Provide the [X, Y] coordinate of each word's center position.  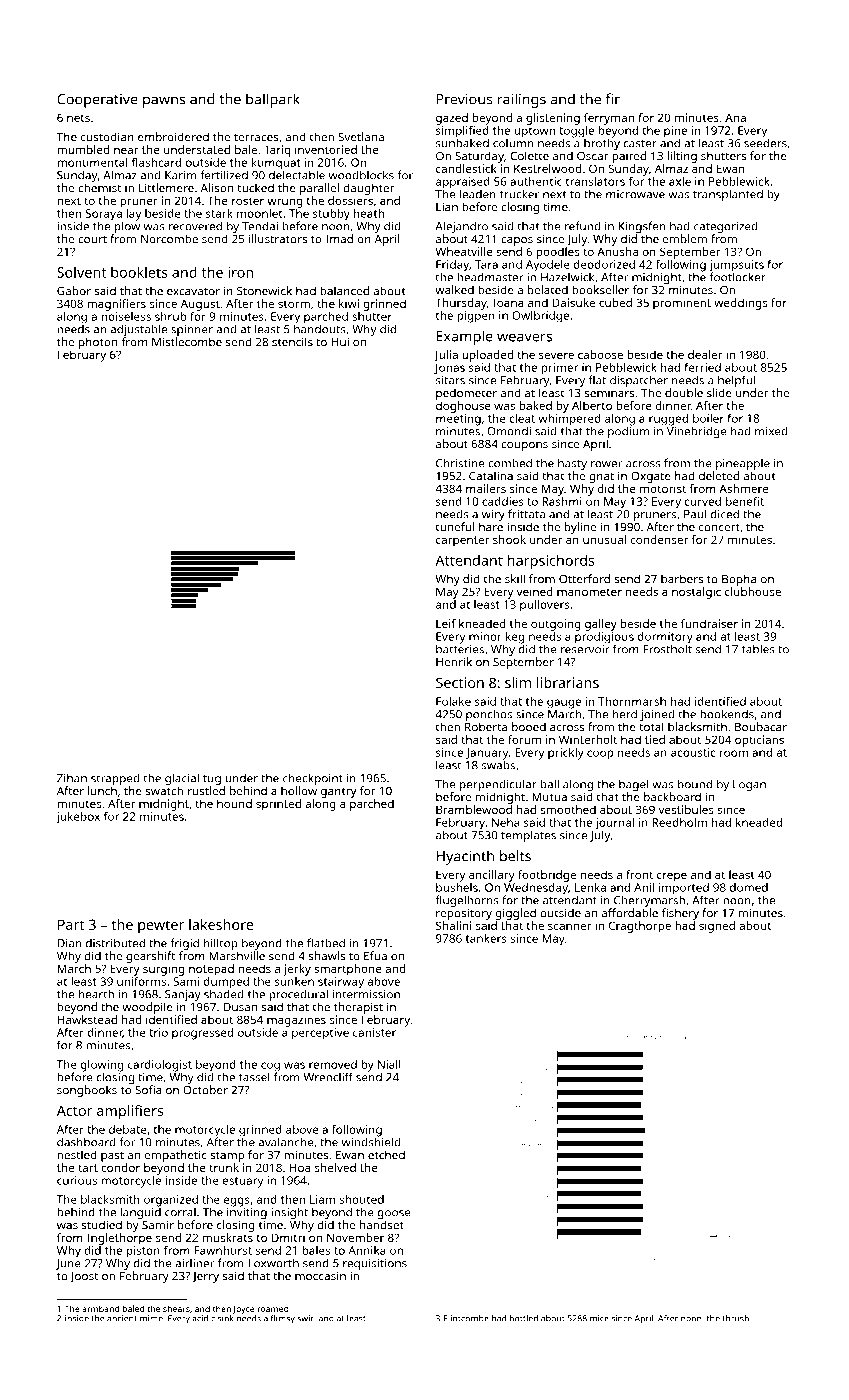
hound [234, 803]
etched [386, 1154]
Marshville [237, 955]
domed [749, 887]
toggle [576, 132]
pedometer [466, 394]
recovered [195, 226]
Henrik [454, 661]
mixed [771, 431]
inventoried [326, 149]
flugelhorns [467, 901]
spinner [192, 330]
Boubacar [761, 727]
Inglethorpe [120, 1239]
